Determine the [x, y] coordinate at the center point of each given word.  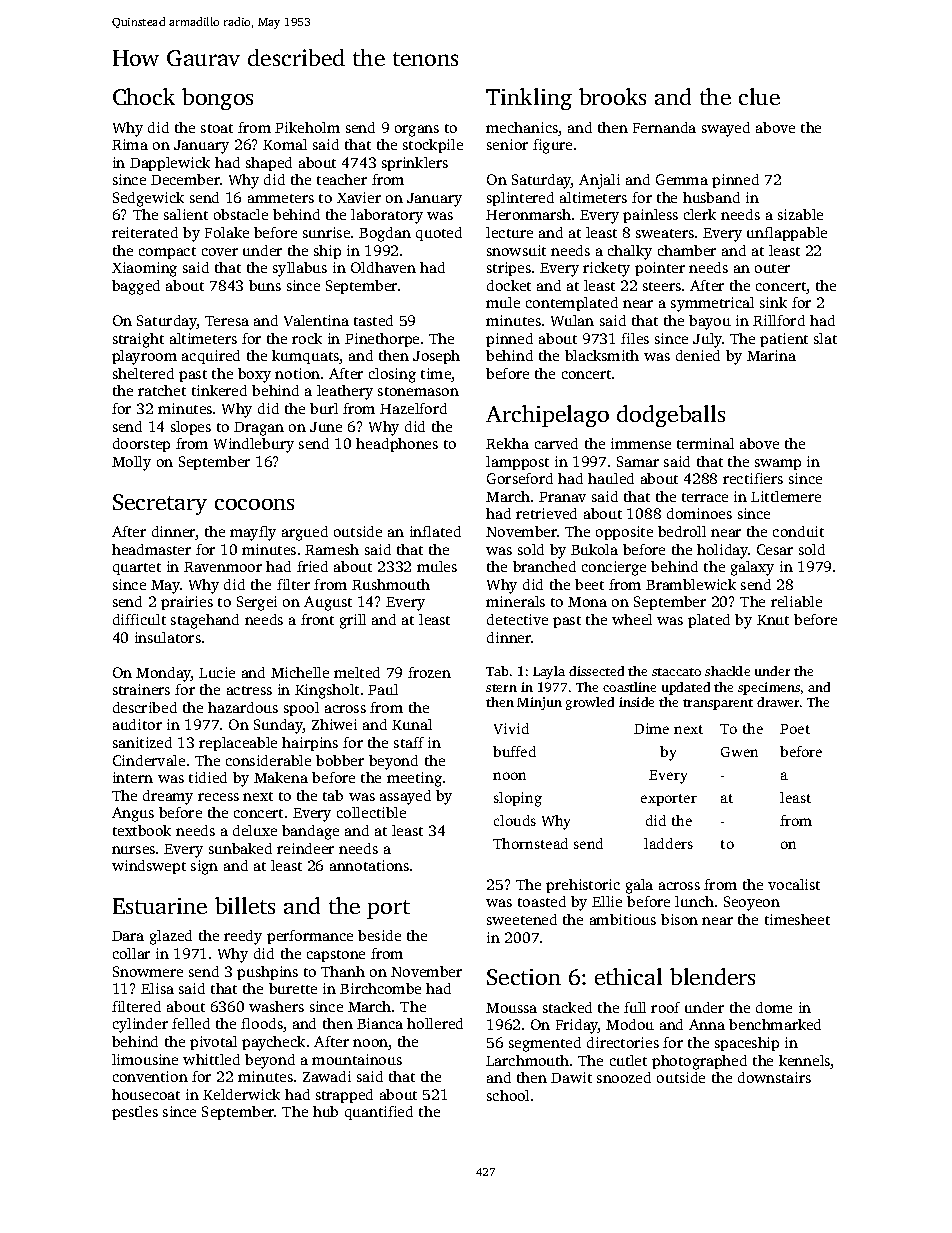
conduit [798, 531]
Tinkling [529, 99]
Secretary [160, 504]
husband [711, 197]
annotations [369, 865]
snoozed [624, 1077]
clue [759, 96]
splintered [520, 199]
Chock [144, 96]
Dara [128, 936]
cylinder [140, 1025]
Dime [651, 728]
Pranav [562, 497]
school [508, 1095]
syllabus [300, 269]
